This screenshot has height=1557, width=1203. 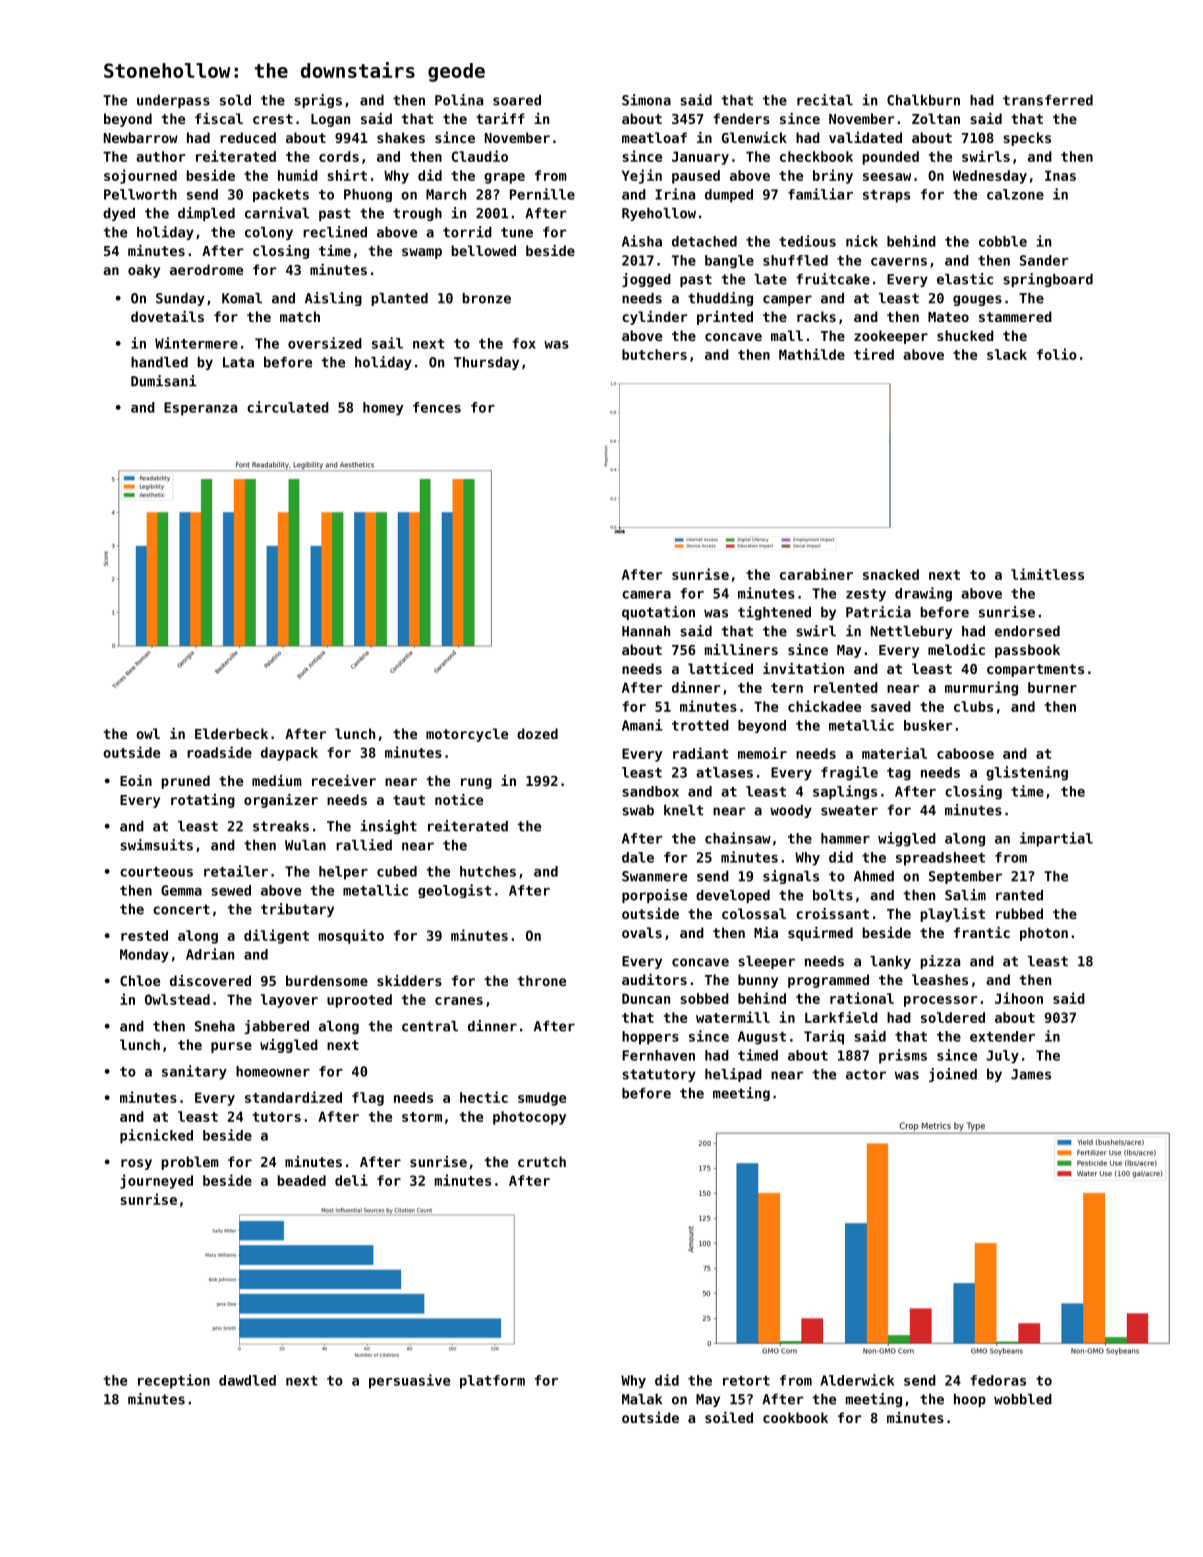 What do you see at coordinates (866, 595) in the screenshot?
I see `zesty` at bounding box center [866, 595].
